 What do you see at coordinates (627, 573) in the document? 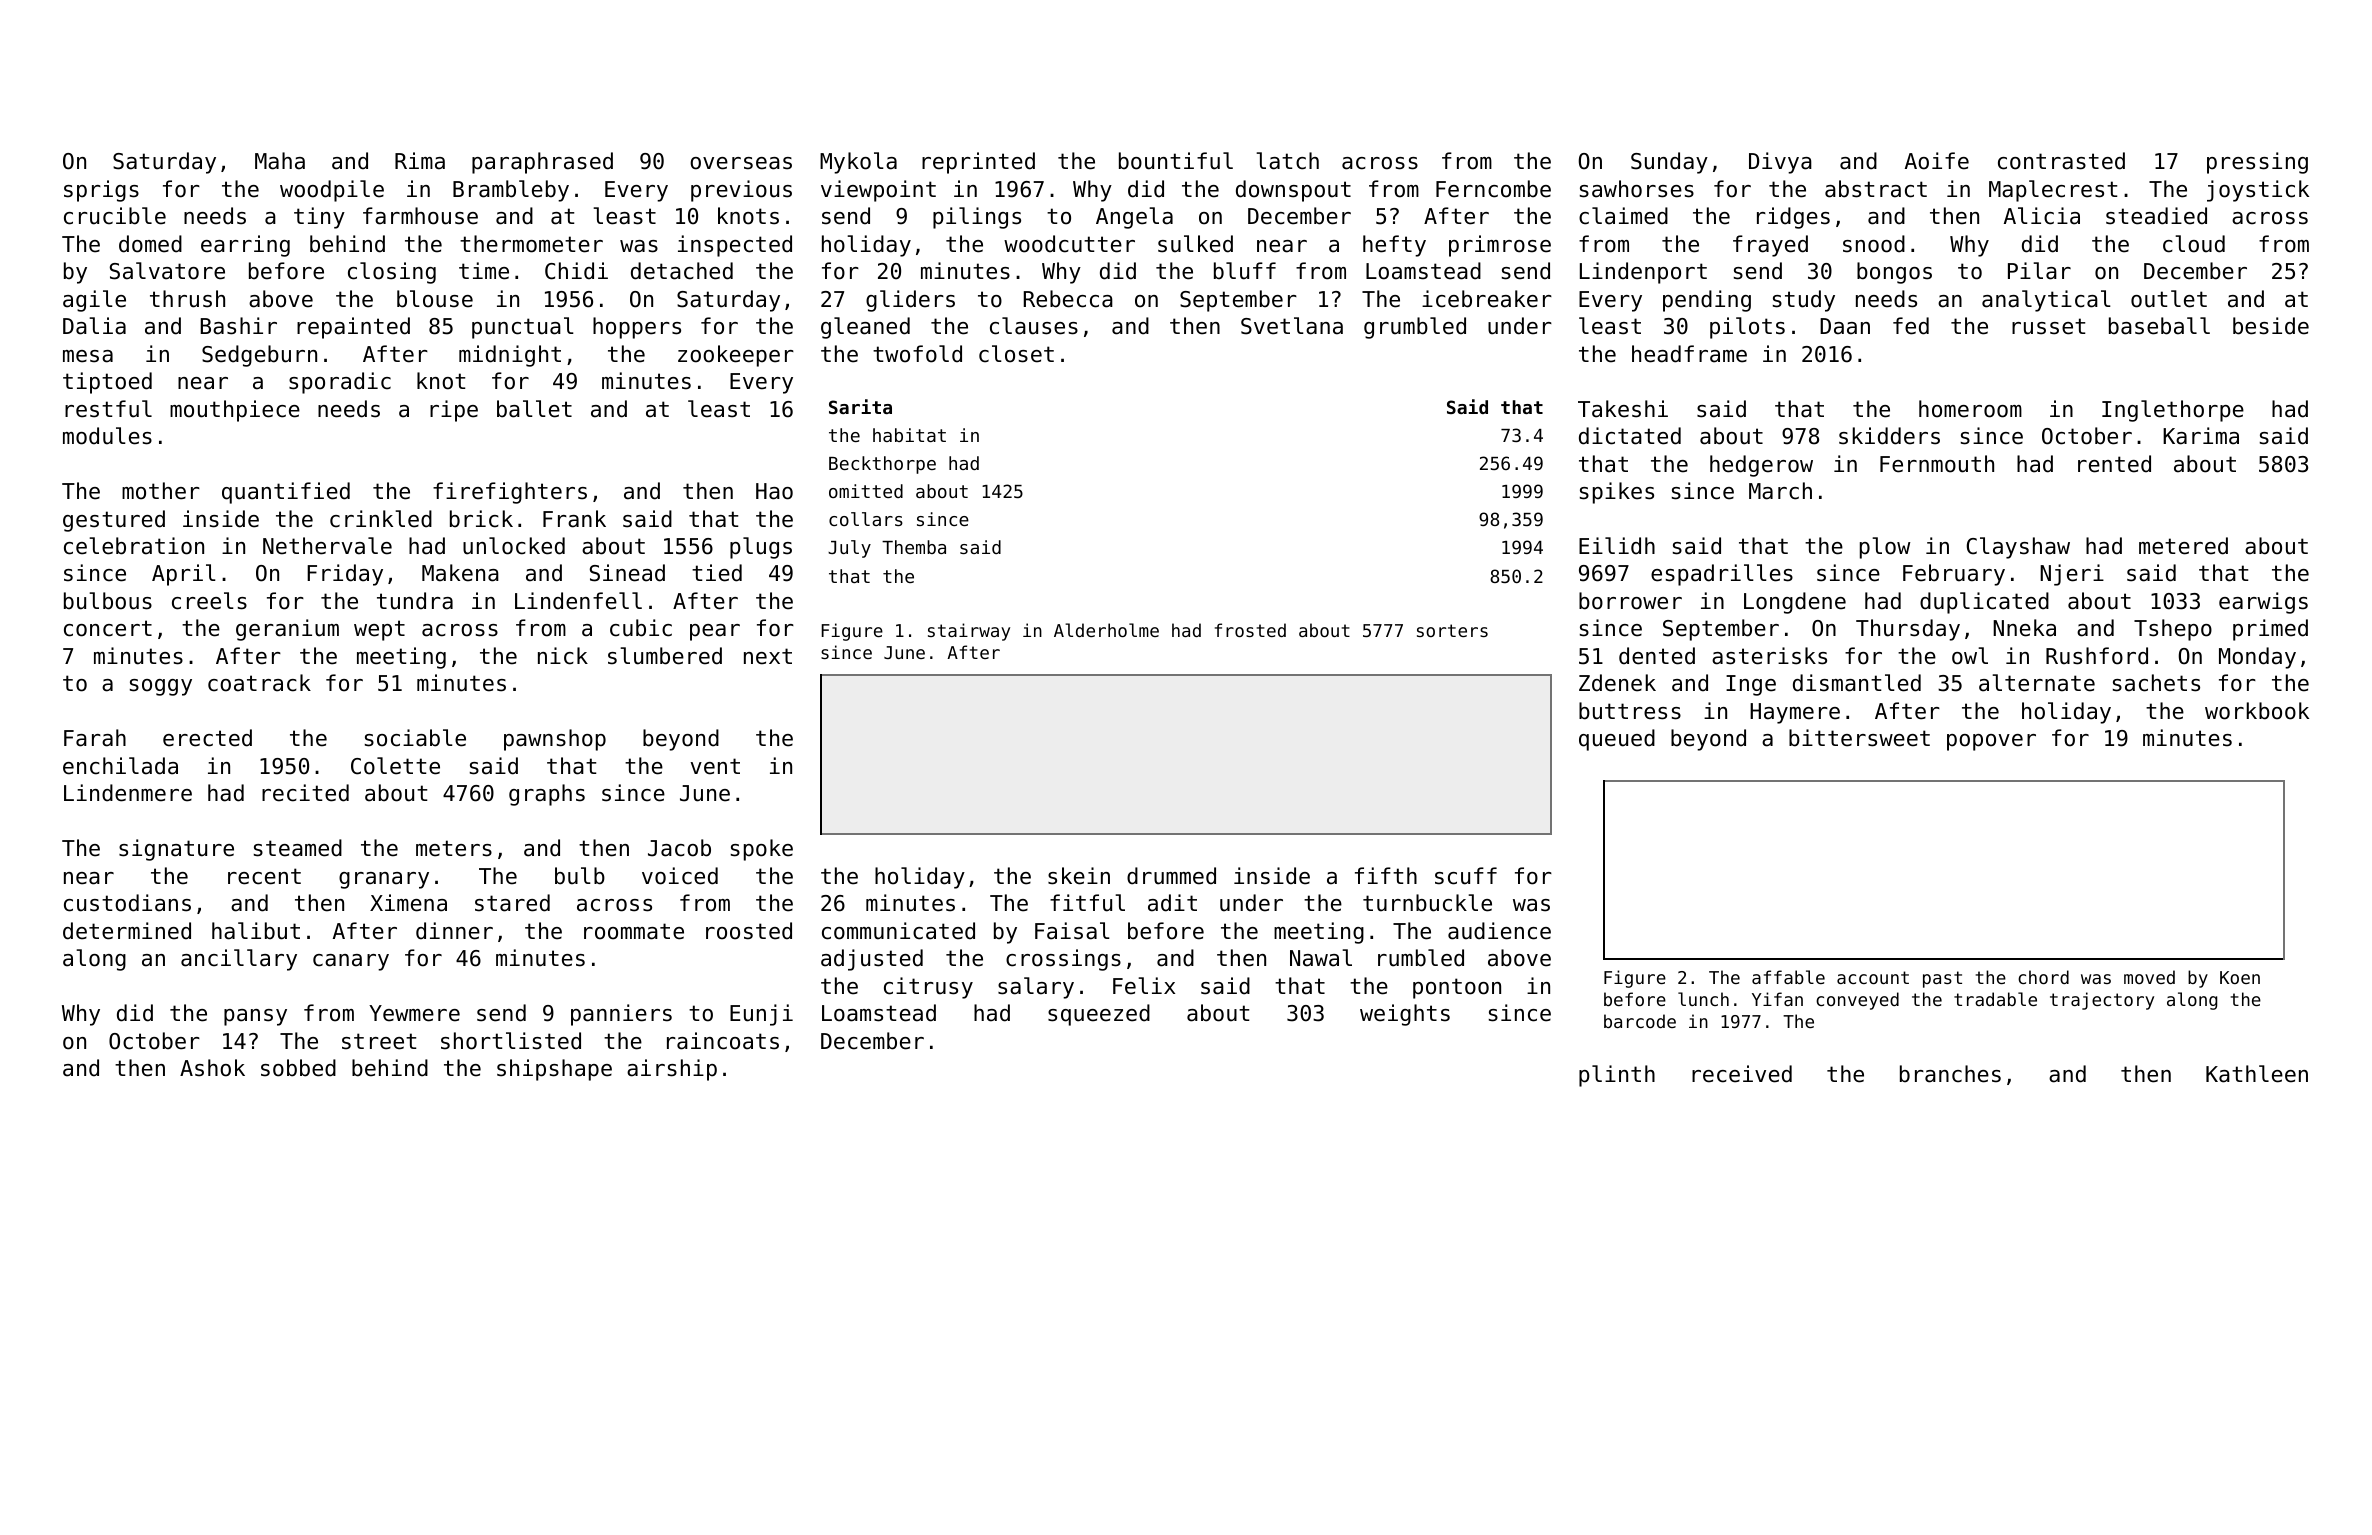
I see `Sinead` at bounding box center [627, 573].
